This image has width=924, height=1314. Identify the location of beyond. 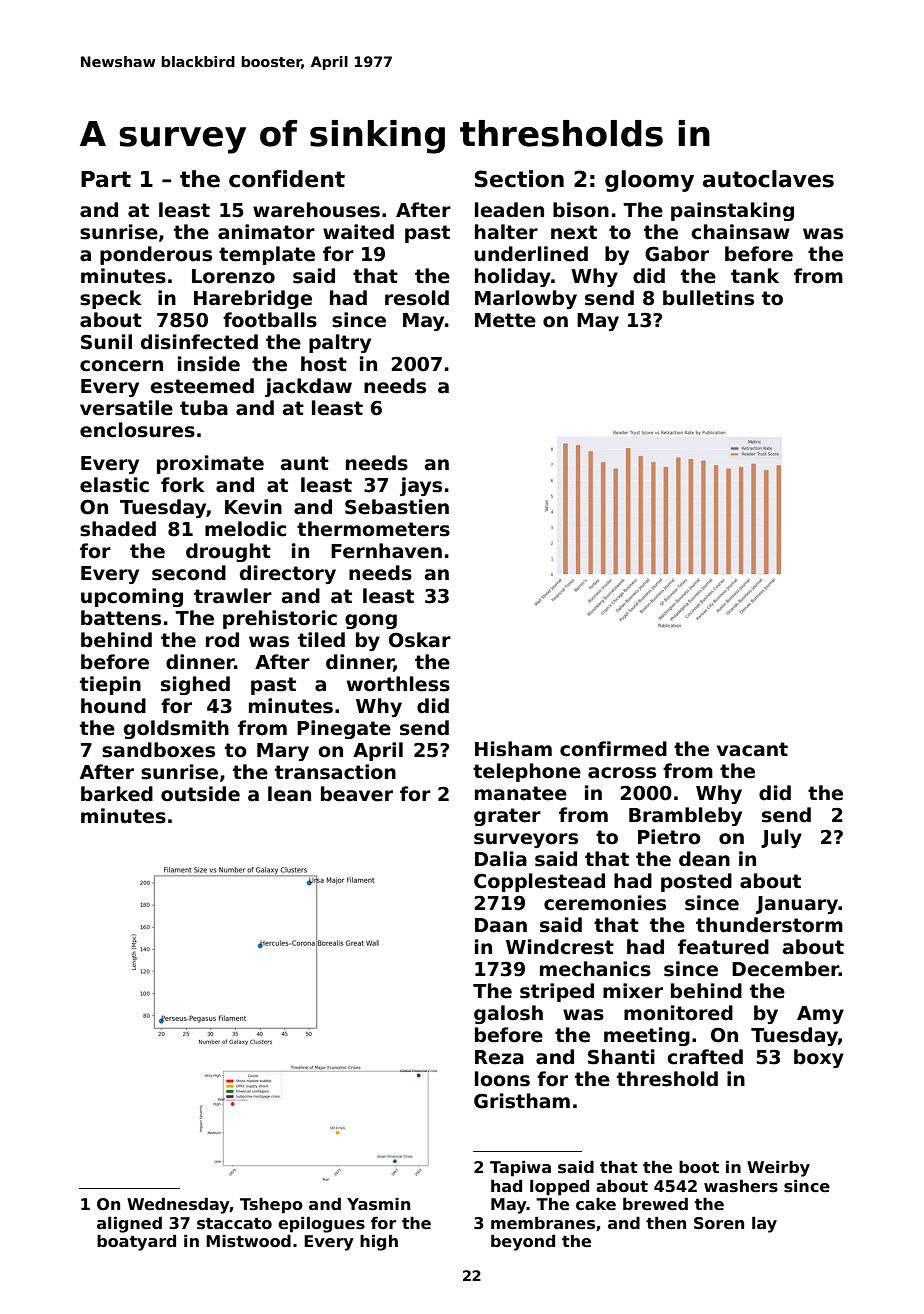
(523, 1242).
